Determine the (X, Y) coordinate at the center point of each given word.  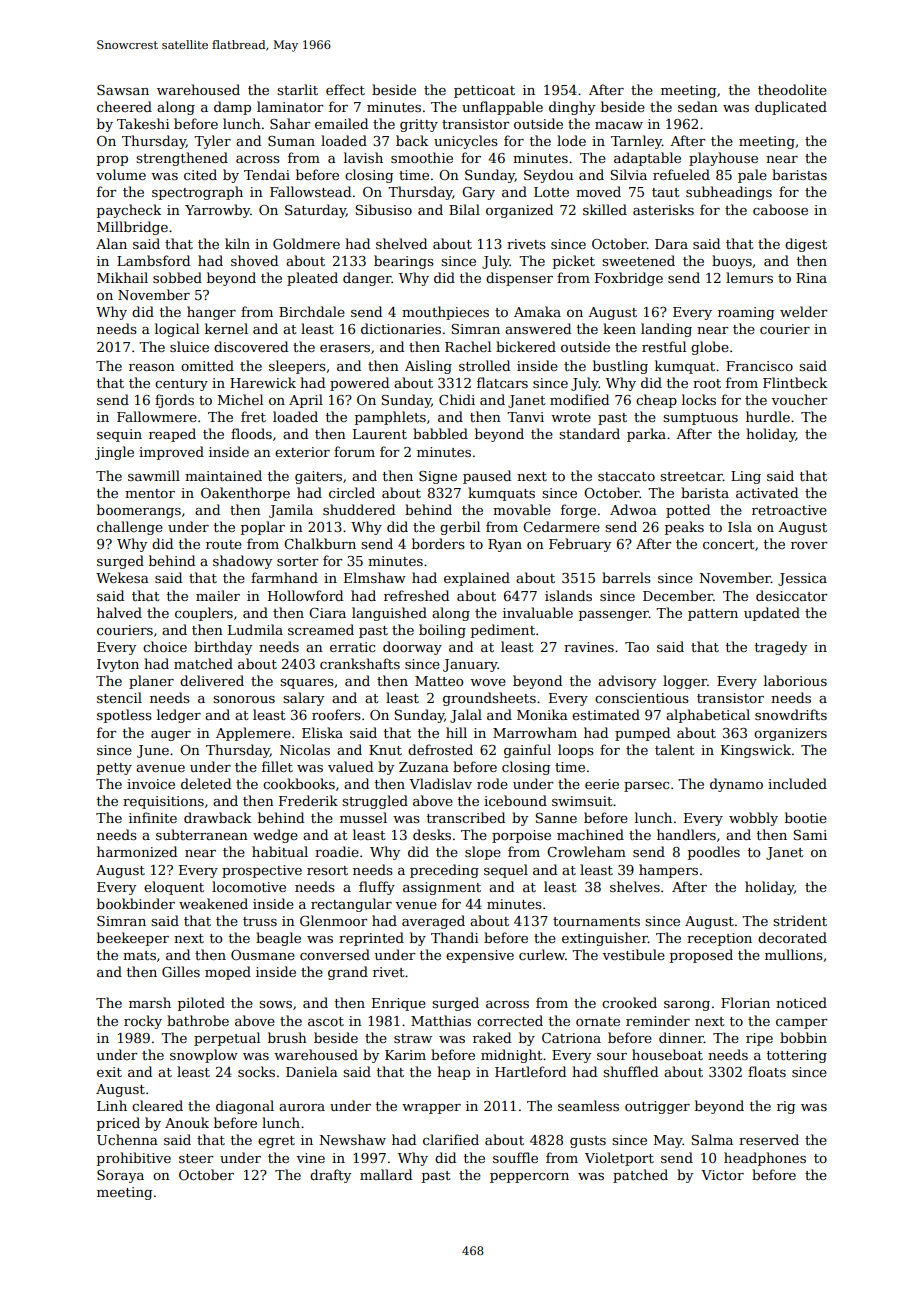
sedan (698, 106)
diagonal (245, 1107)
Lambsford (153, 260)
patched (640, 1176)
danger (367, 279)
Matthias (441, 1020)
